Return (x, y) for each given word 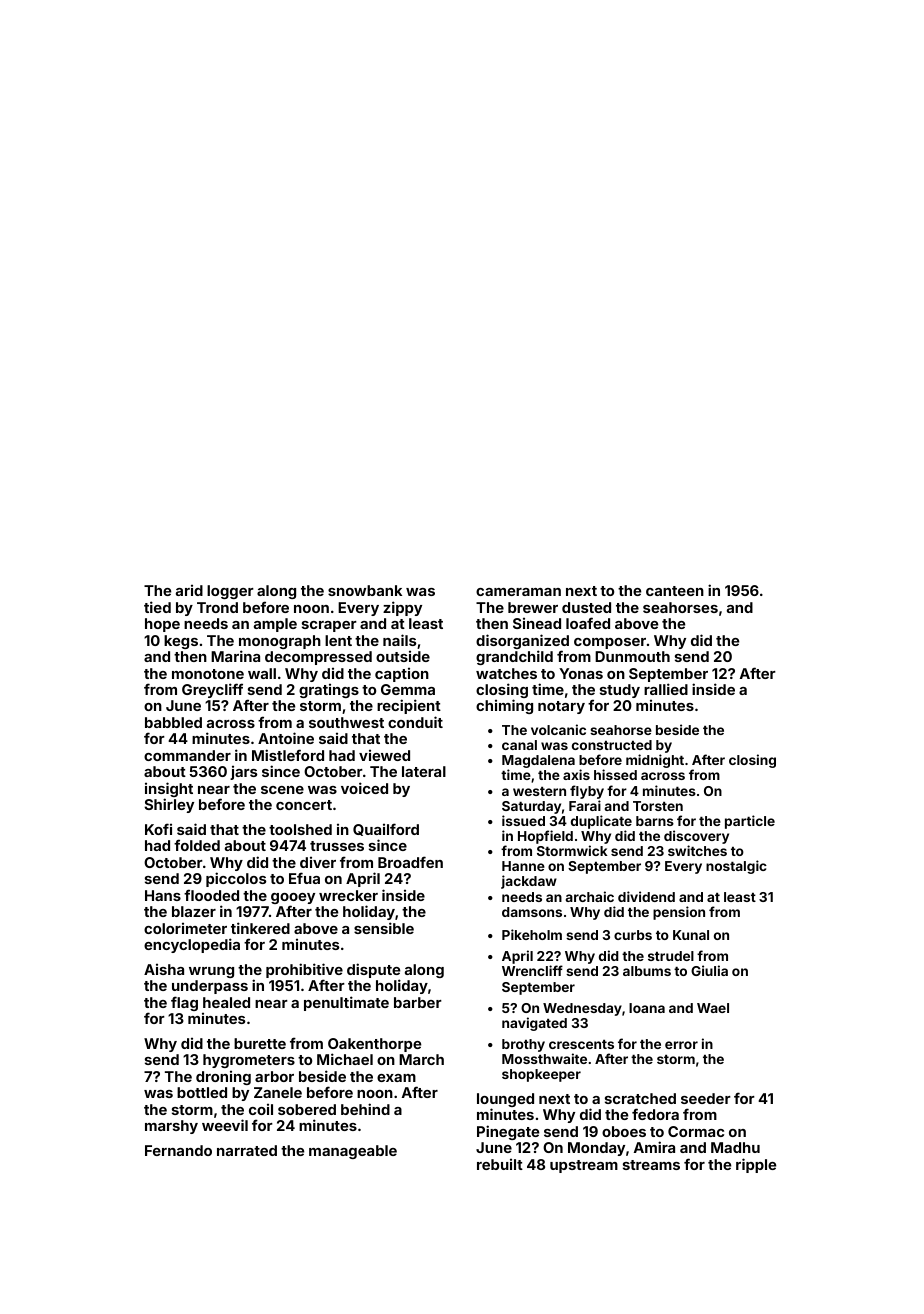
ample (275, 625)
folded (197, 845)
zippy (402, 608)
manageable (353, 1152)
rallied (666, 689)
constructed (612, 745)
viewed (384, 755)
